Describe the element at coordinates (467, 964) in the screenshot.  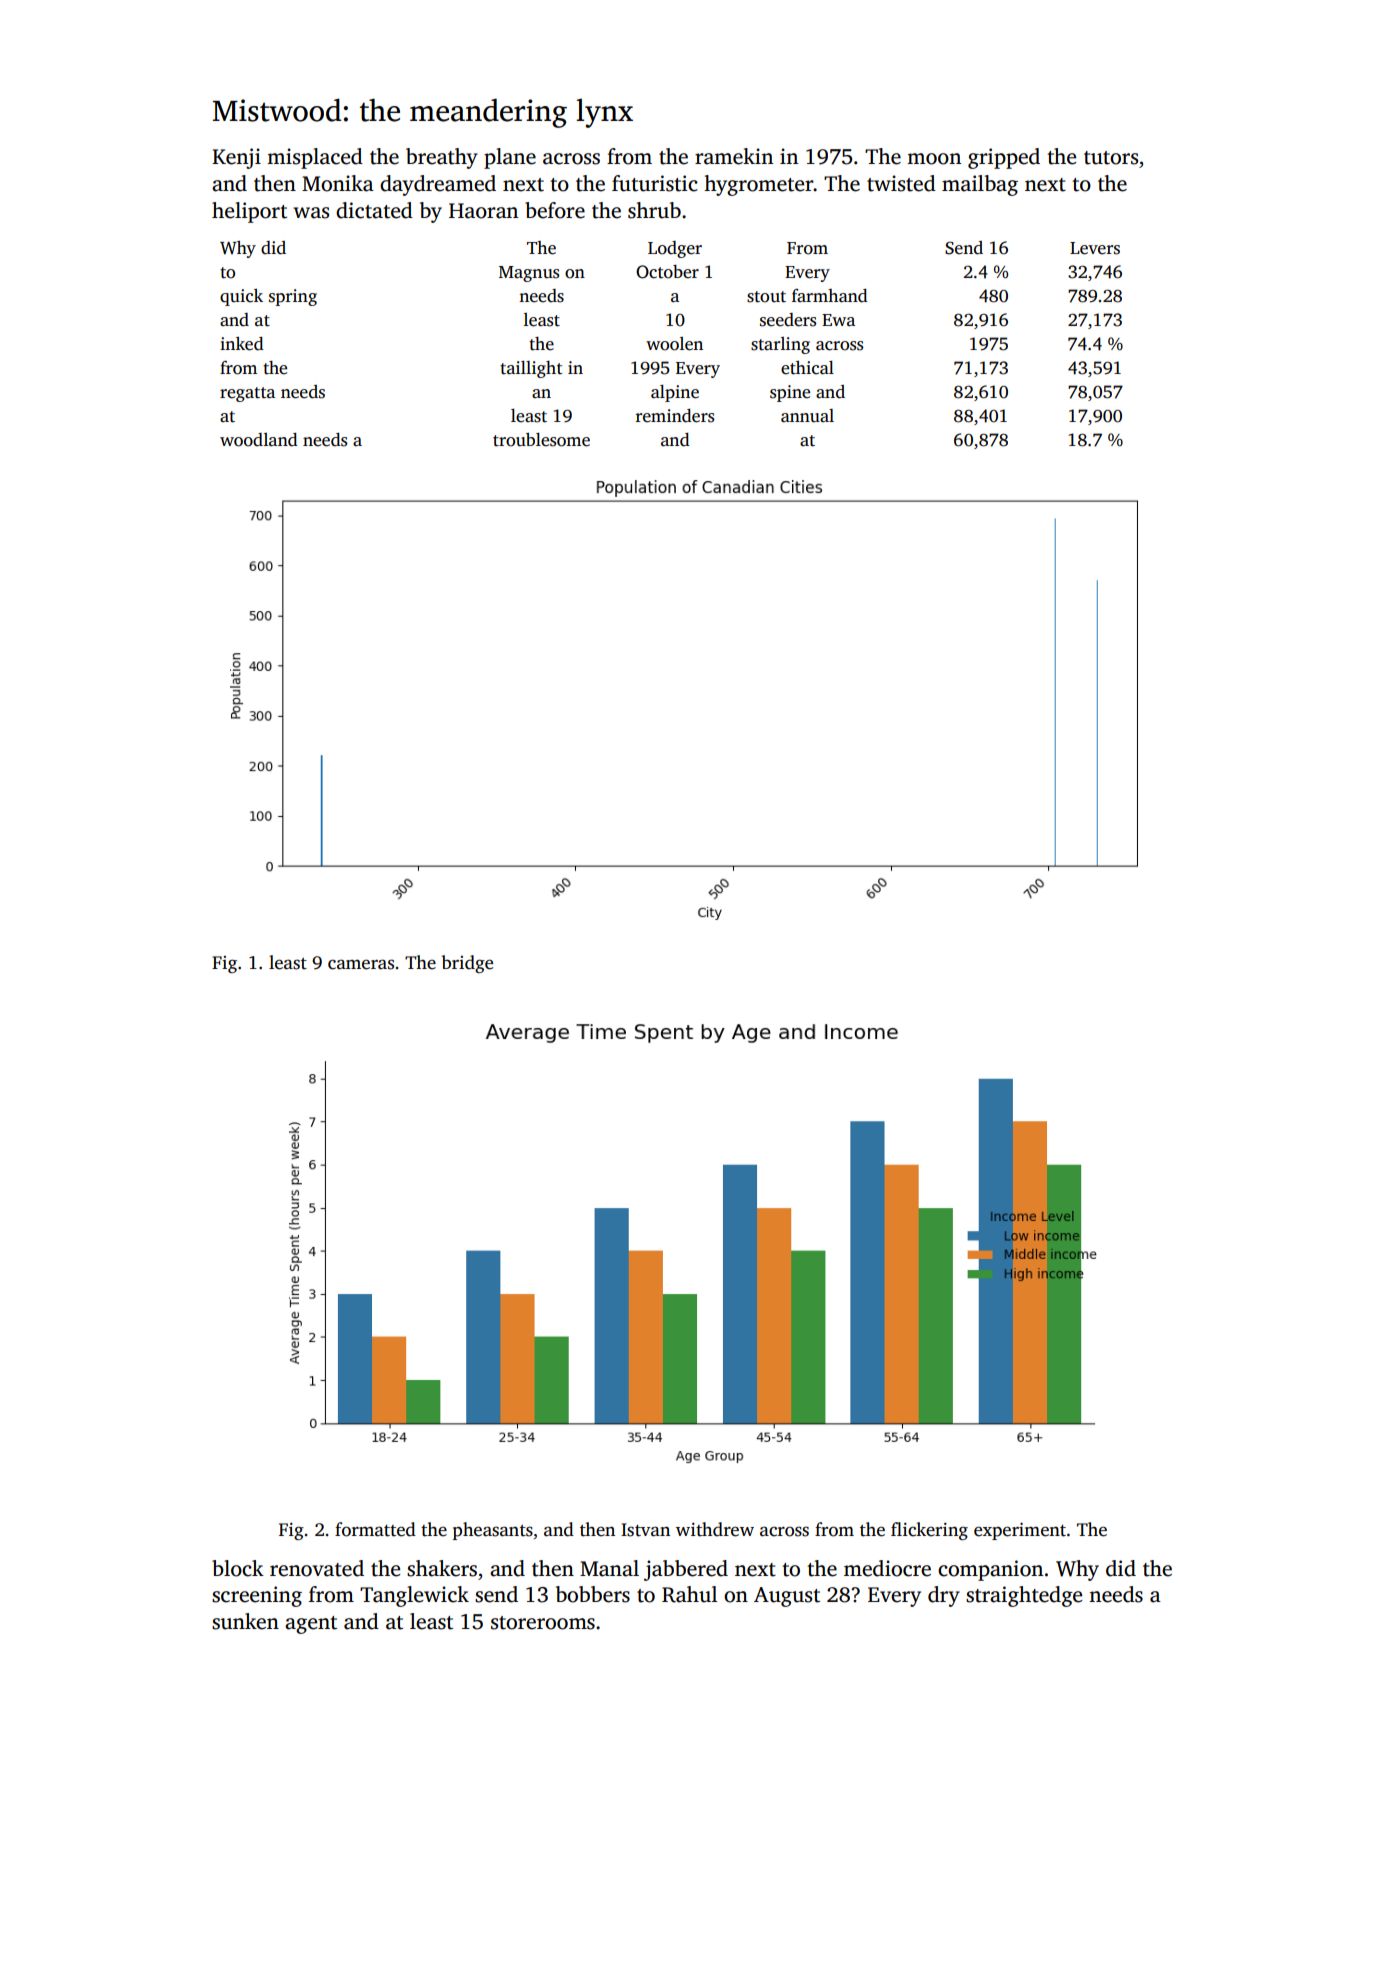
I see `bridge` at that location.
